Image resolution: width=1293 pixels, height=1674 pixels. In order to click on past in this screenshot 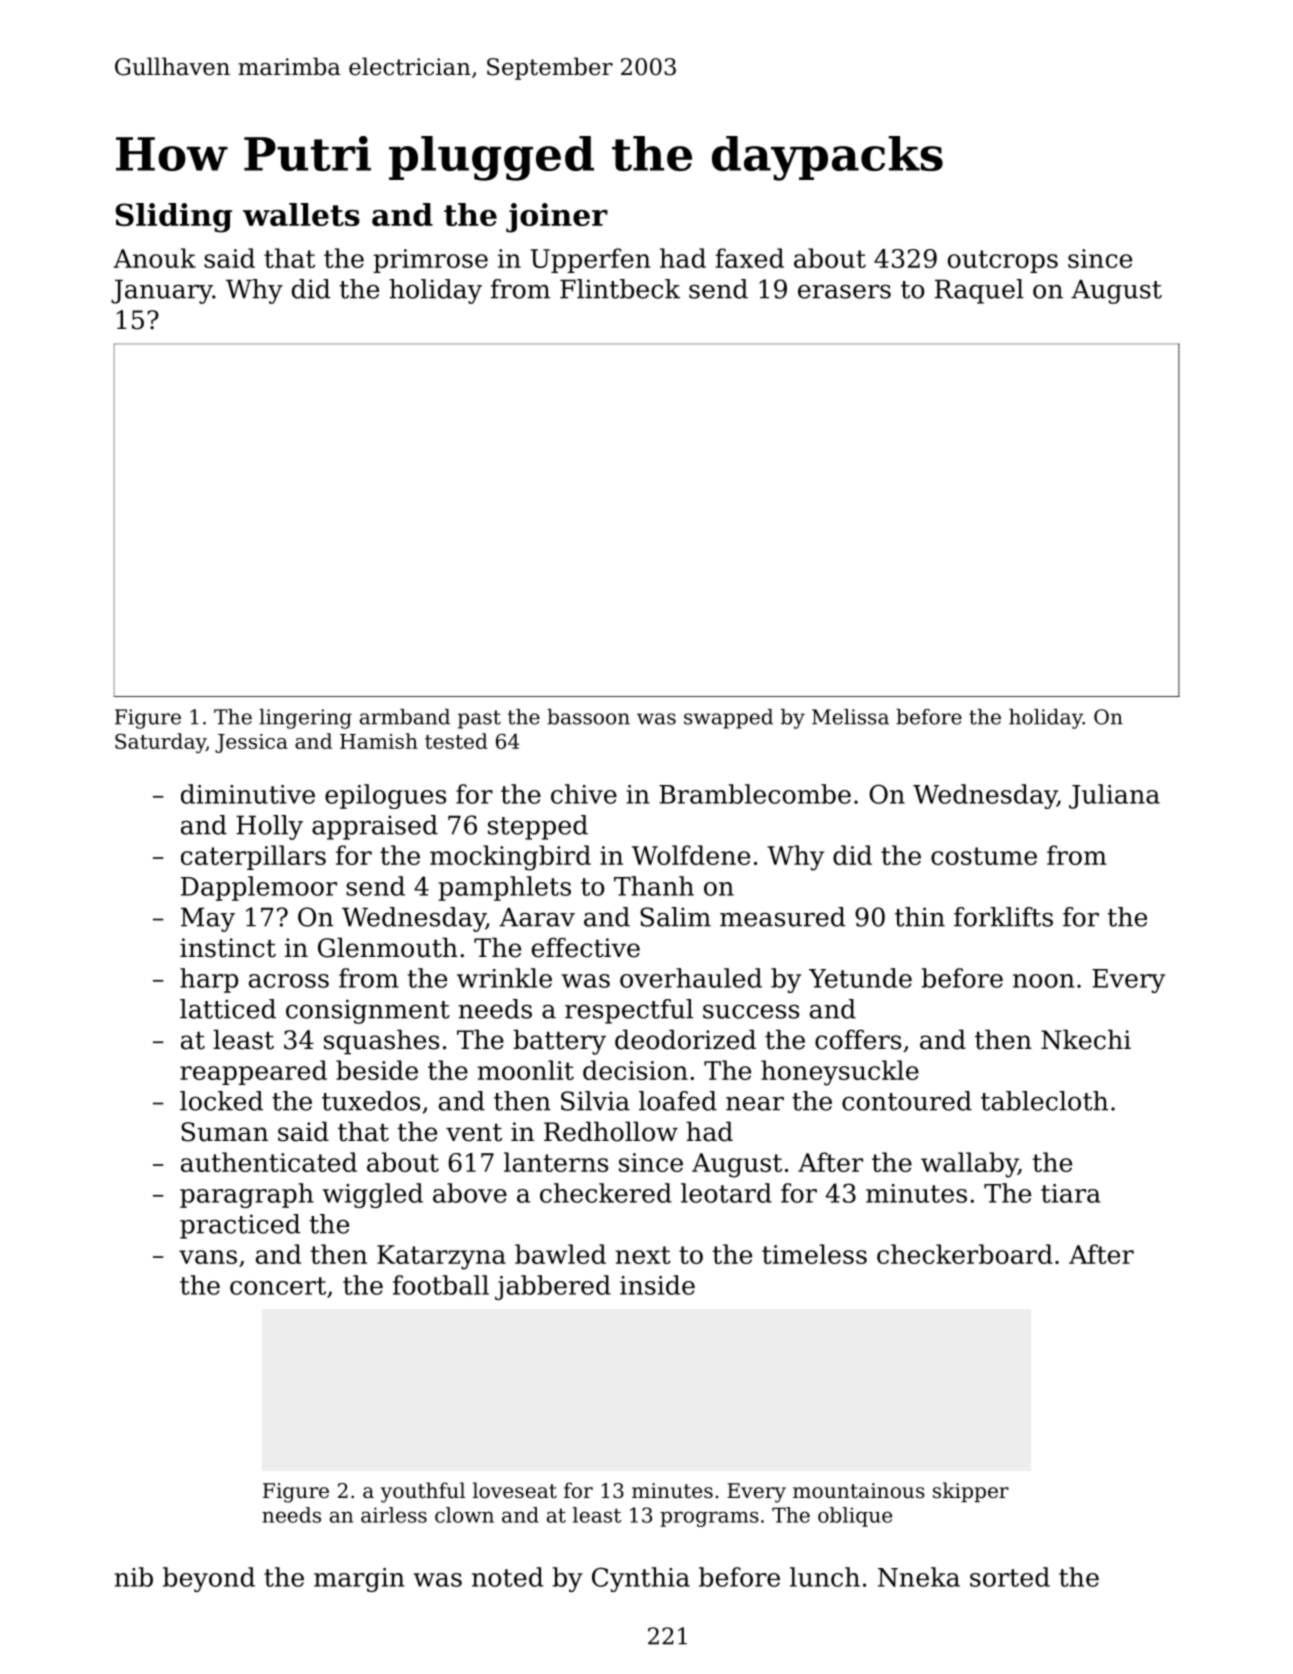, I will do `click(479, 719)`.
